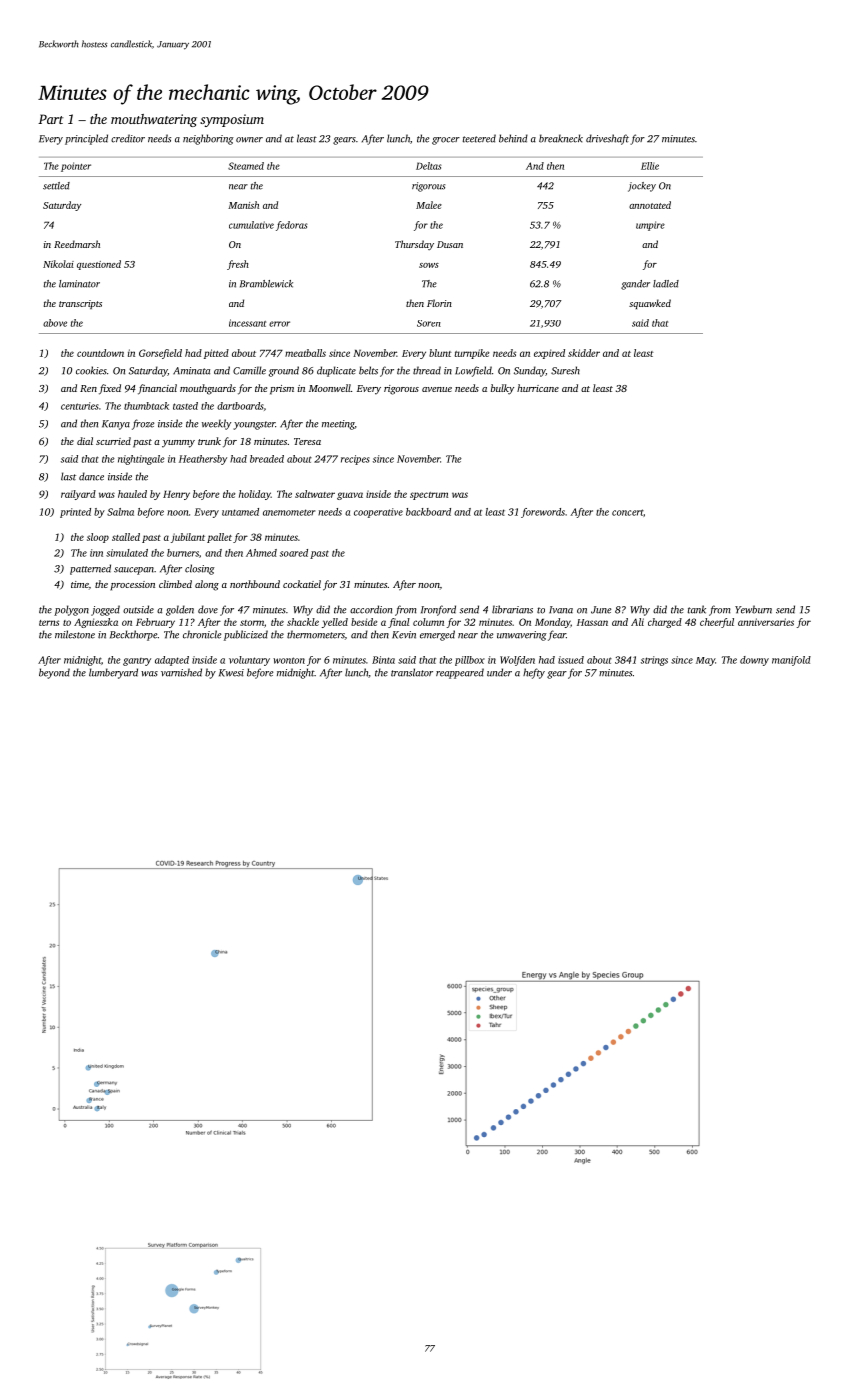 The image size is (849, 1400). I want to click on Malee, so click(429, 205).
